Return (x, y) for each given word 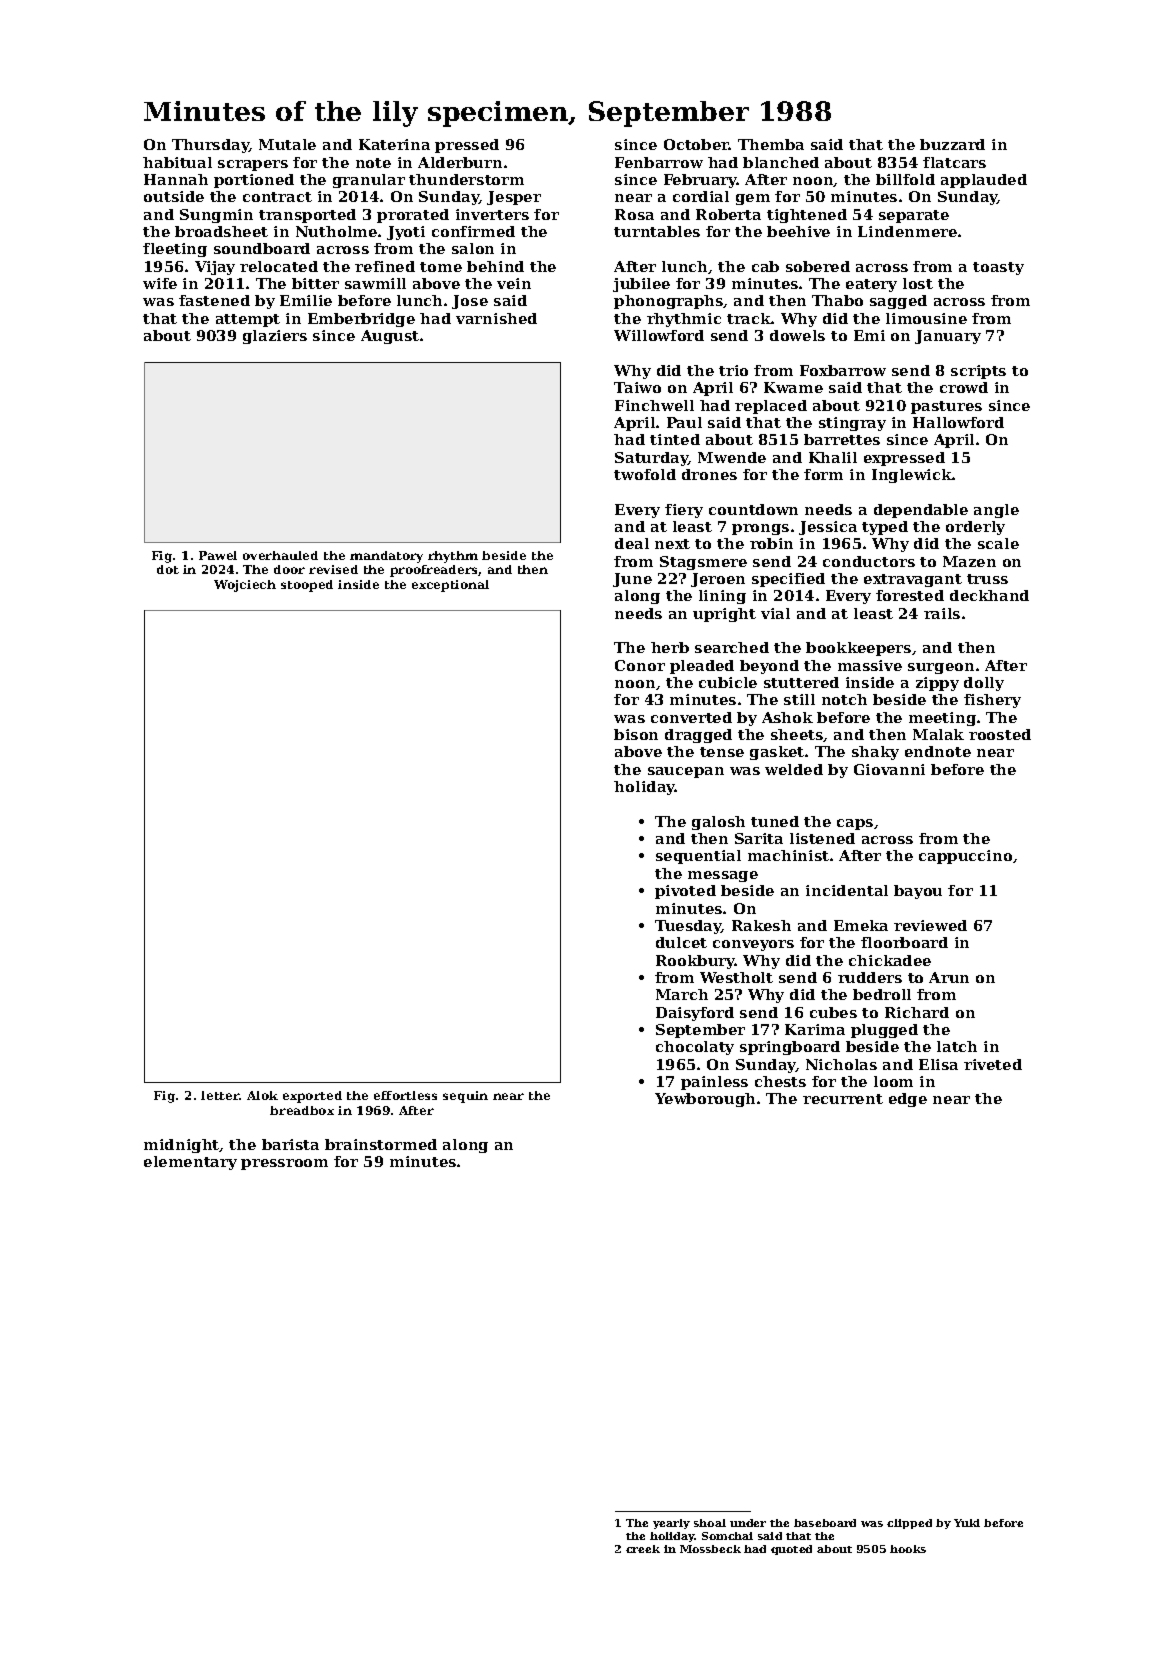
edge (908, 1100)
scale (998, 543)
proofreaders (434, 571)
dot (168, 569)
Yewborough (705, 1100)
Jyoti (406, 233)
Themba (771, 144)
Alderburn (460, 162)
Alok (262, 1095)
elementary (190, 1163)
